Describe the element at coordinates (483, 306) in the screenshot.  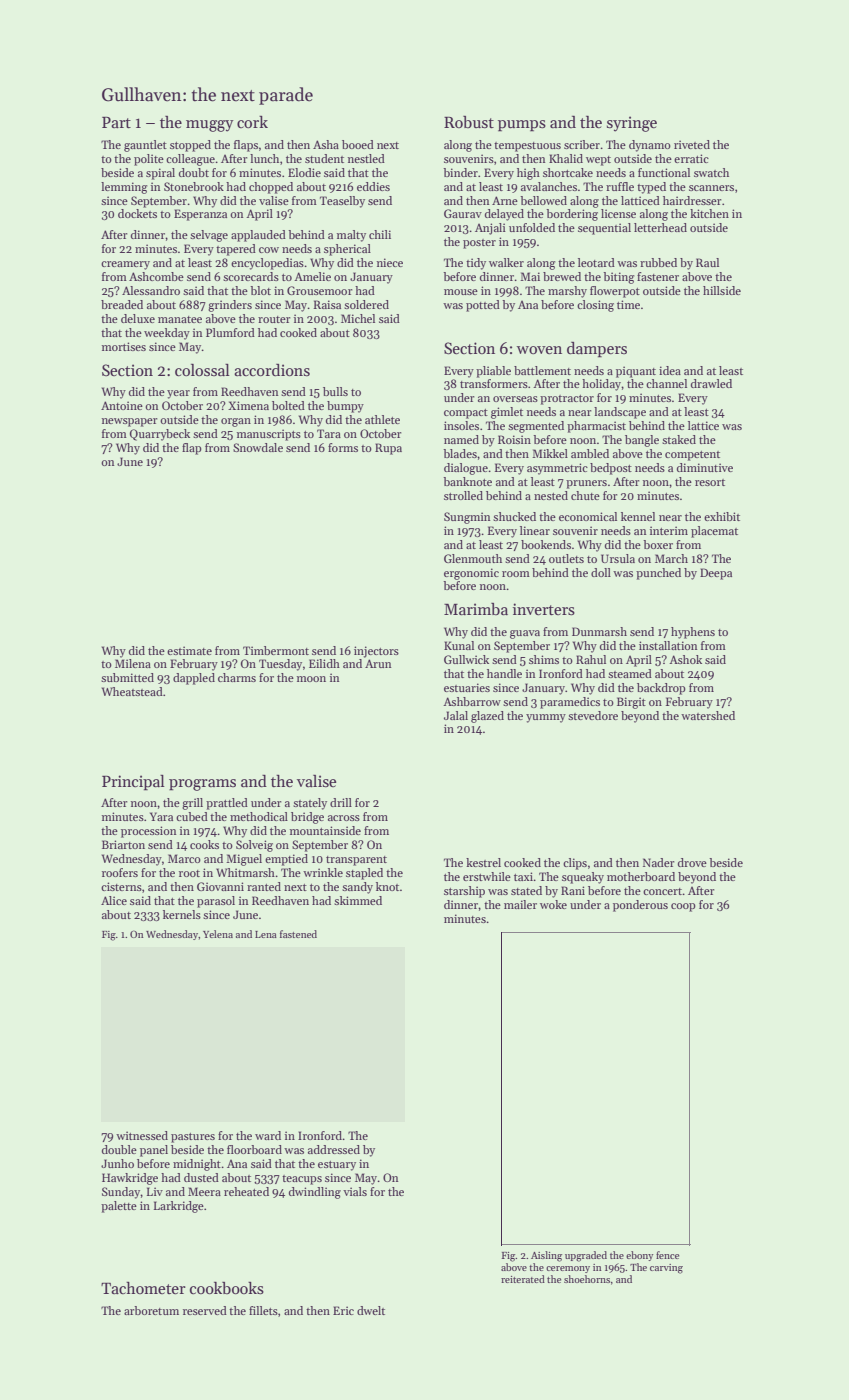
I see `potted` at that location.
